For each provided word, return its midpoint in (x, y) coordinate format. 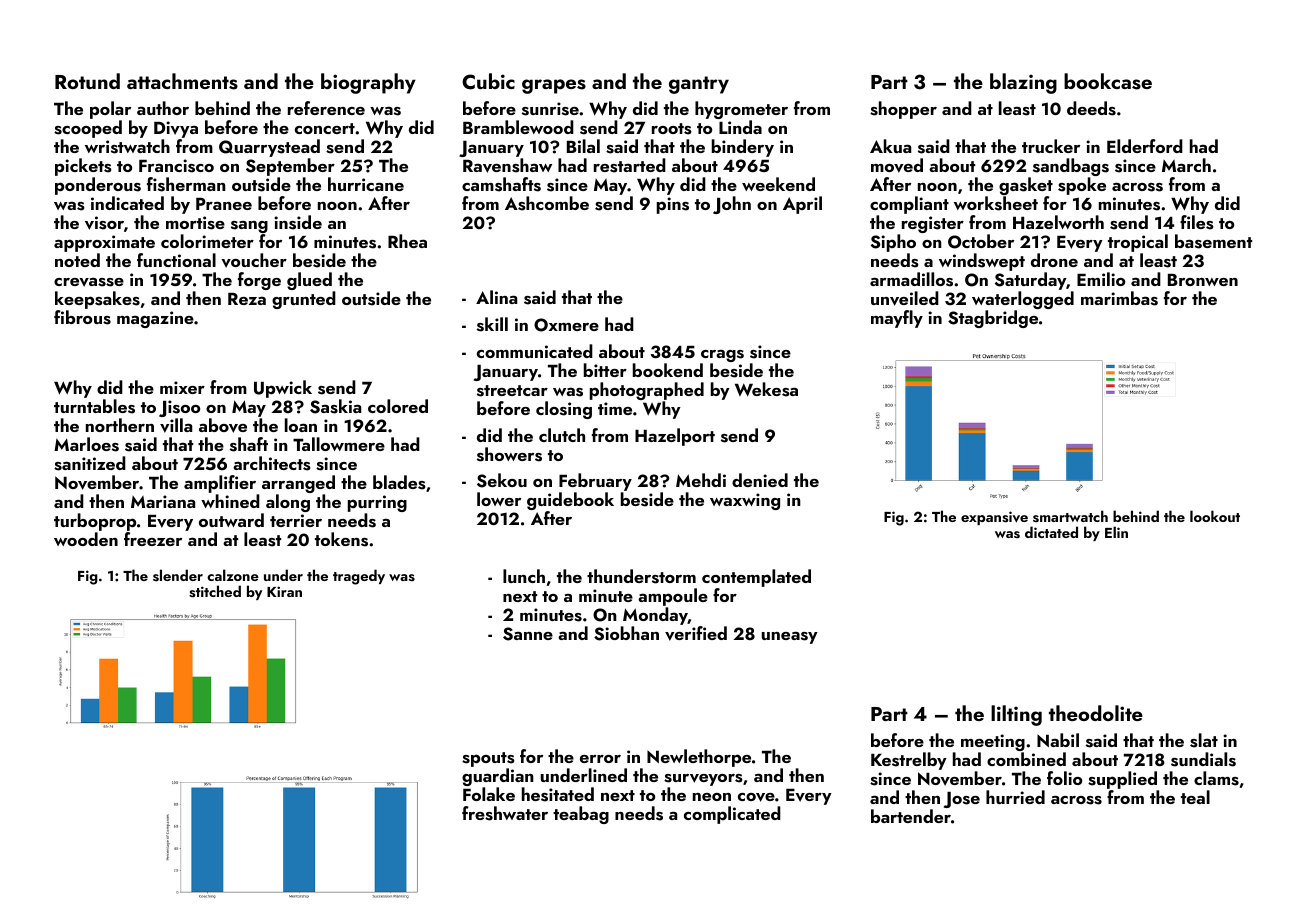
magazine (155, 319)
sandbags (1071, 167)
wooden (86, 539)
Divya (176, 129)
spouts (488, 759)
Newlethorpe (699, 758)
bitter (605, 370)
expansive (994, 518)
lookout (1215, 516)
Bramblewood (518, 127)
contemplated (756, 578)
